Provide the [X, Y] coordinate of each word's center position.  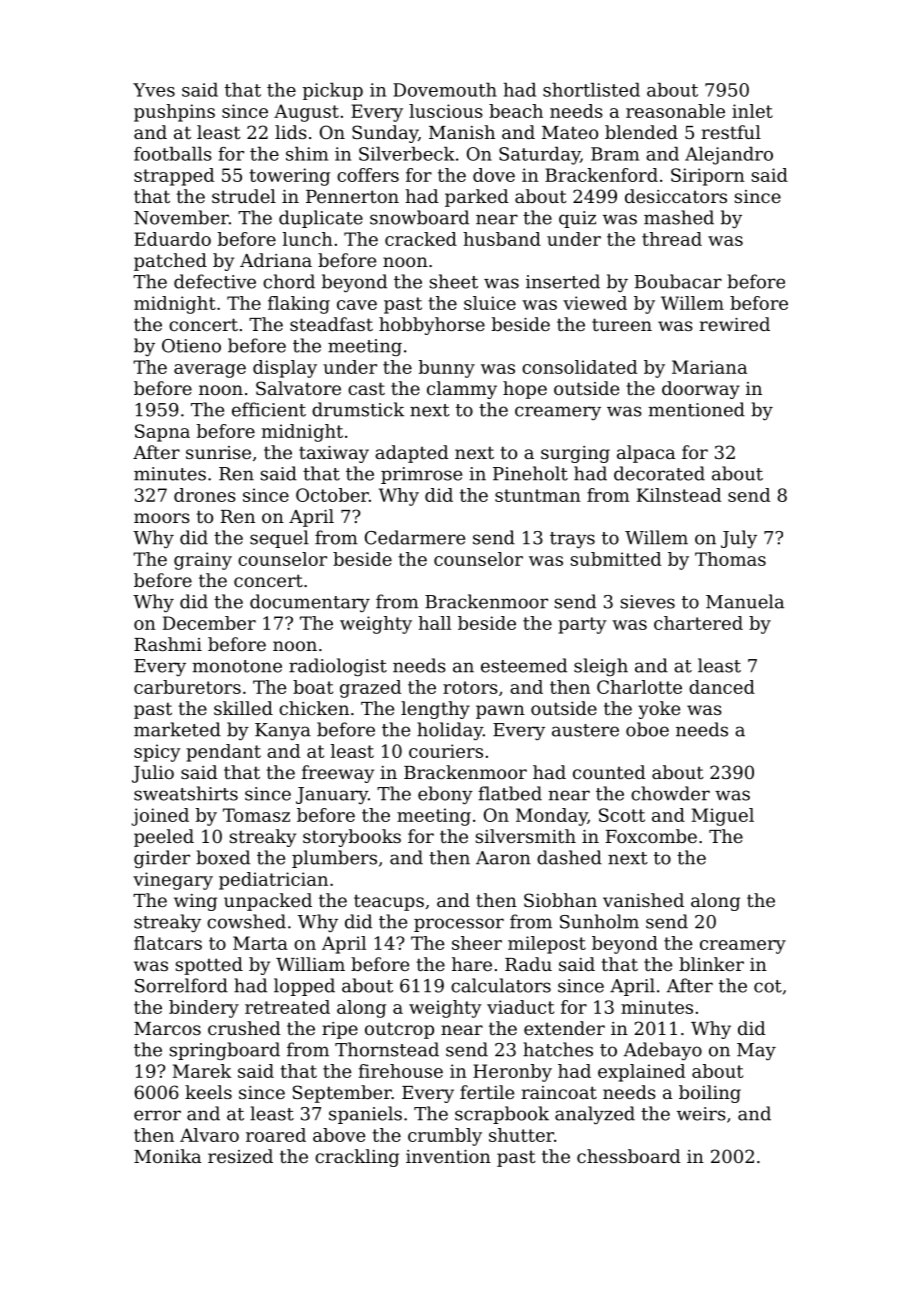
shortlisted [591, 90]
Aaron [503, 858]
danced [722, 687]
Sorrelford [181, 985]
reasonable [675, 111]
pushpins [174, 113]
